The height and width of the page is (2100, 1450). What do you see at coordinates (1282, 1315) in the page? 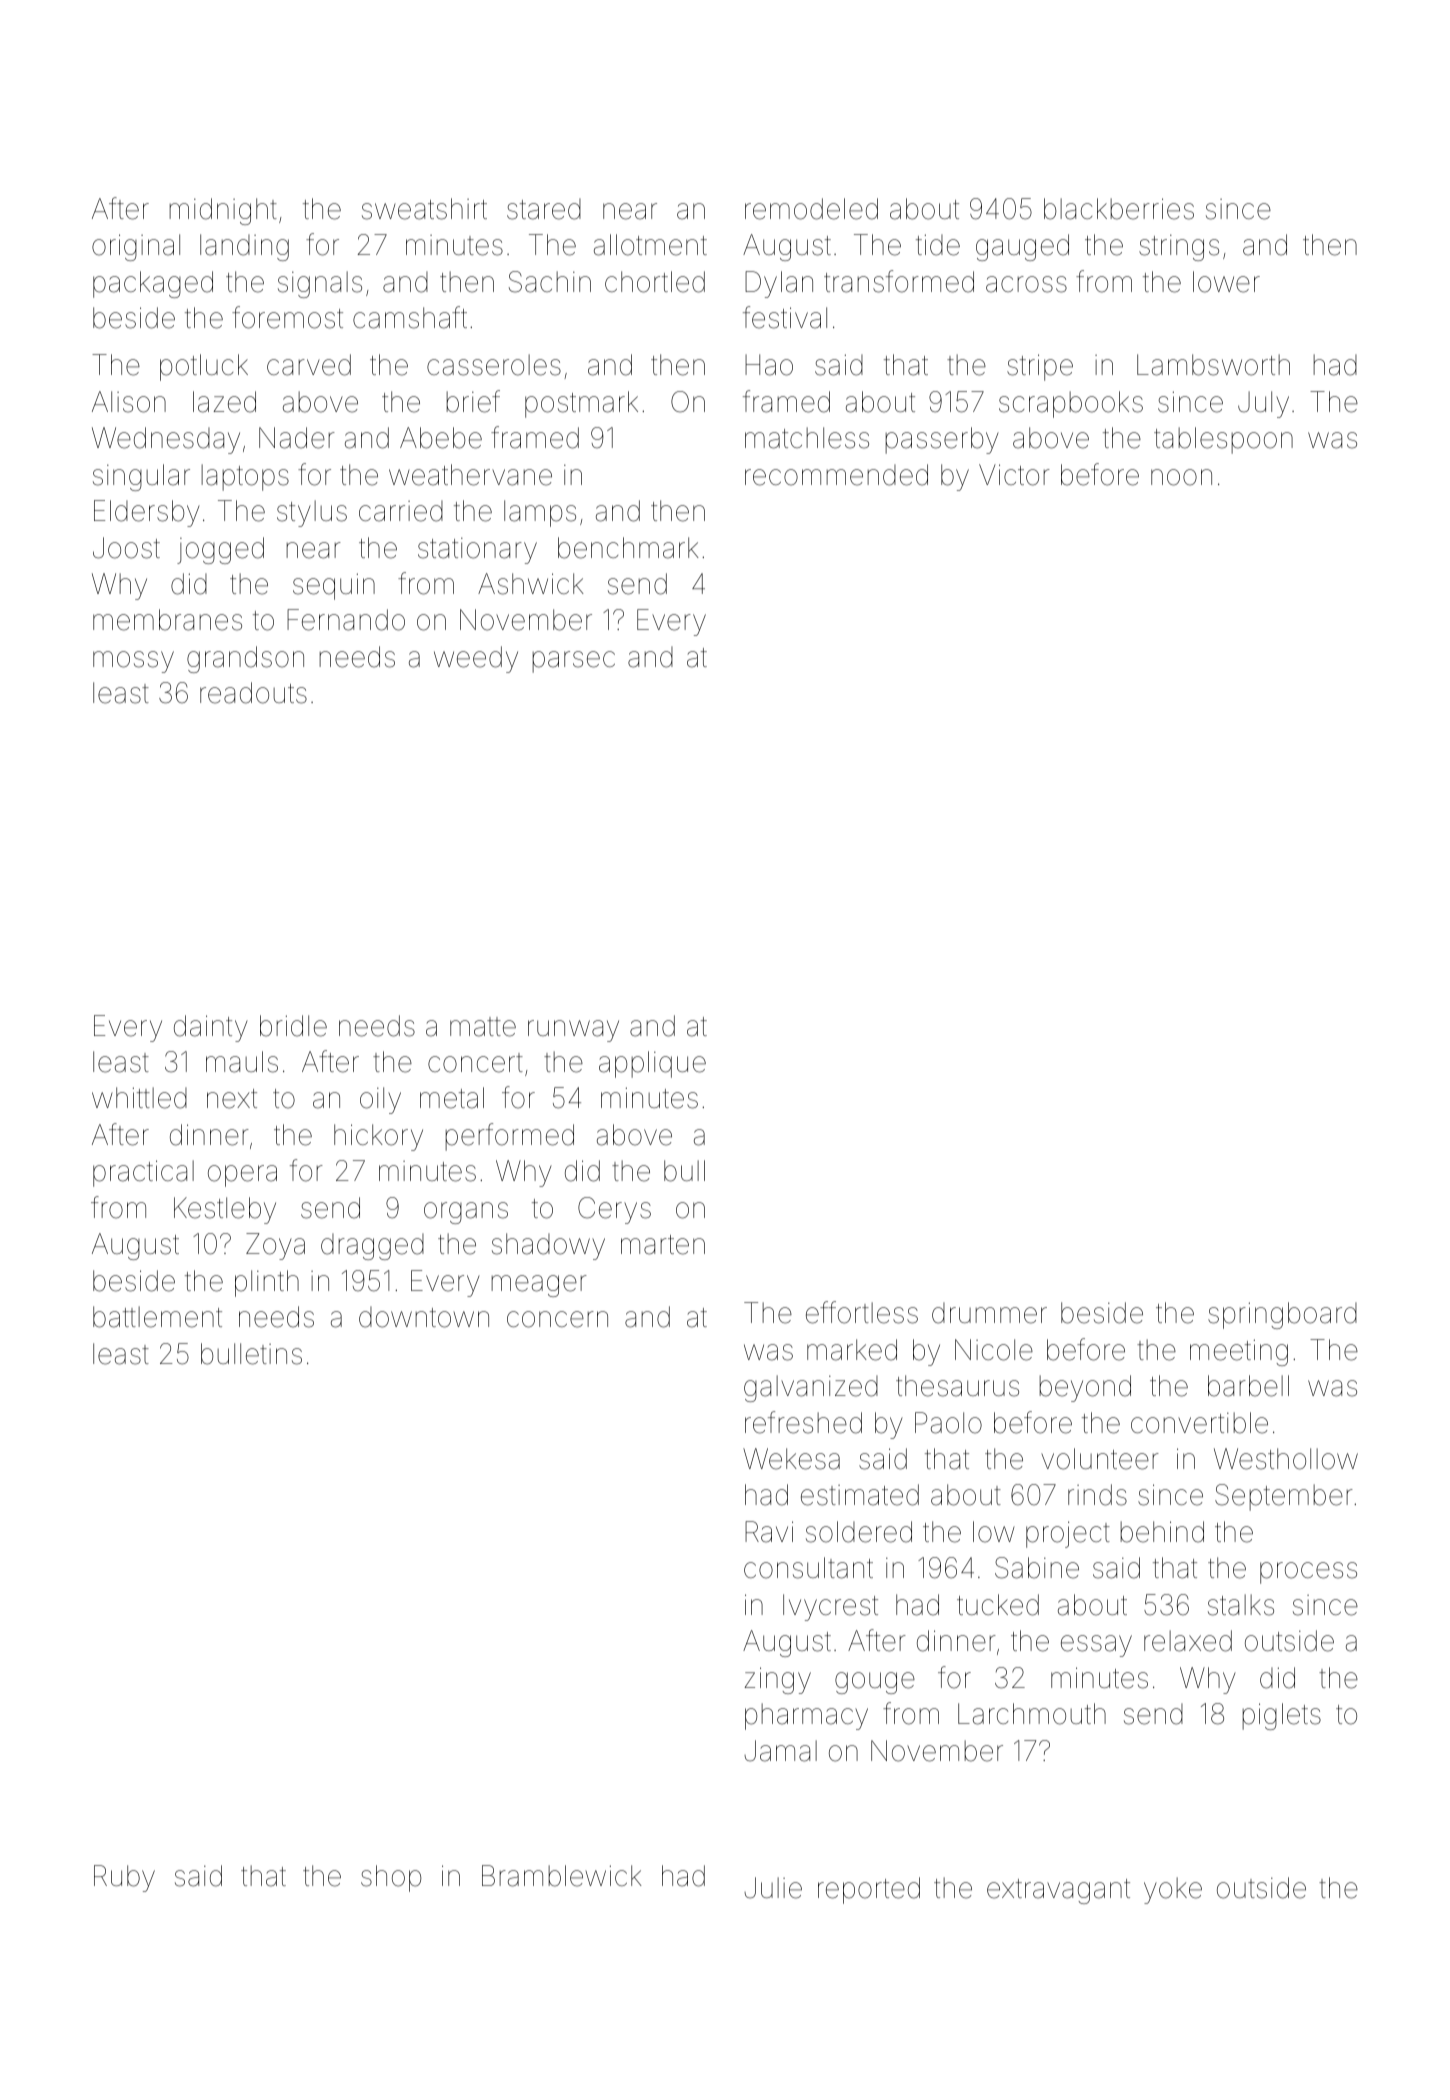
I see `springboard` at bounding box center [1282, 1315].
